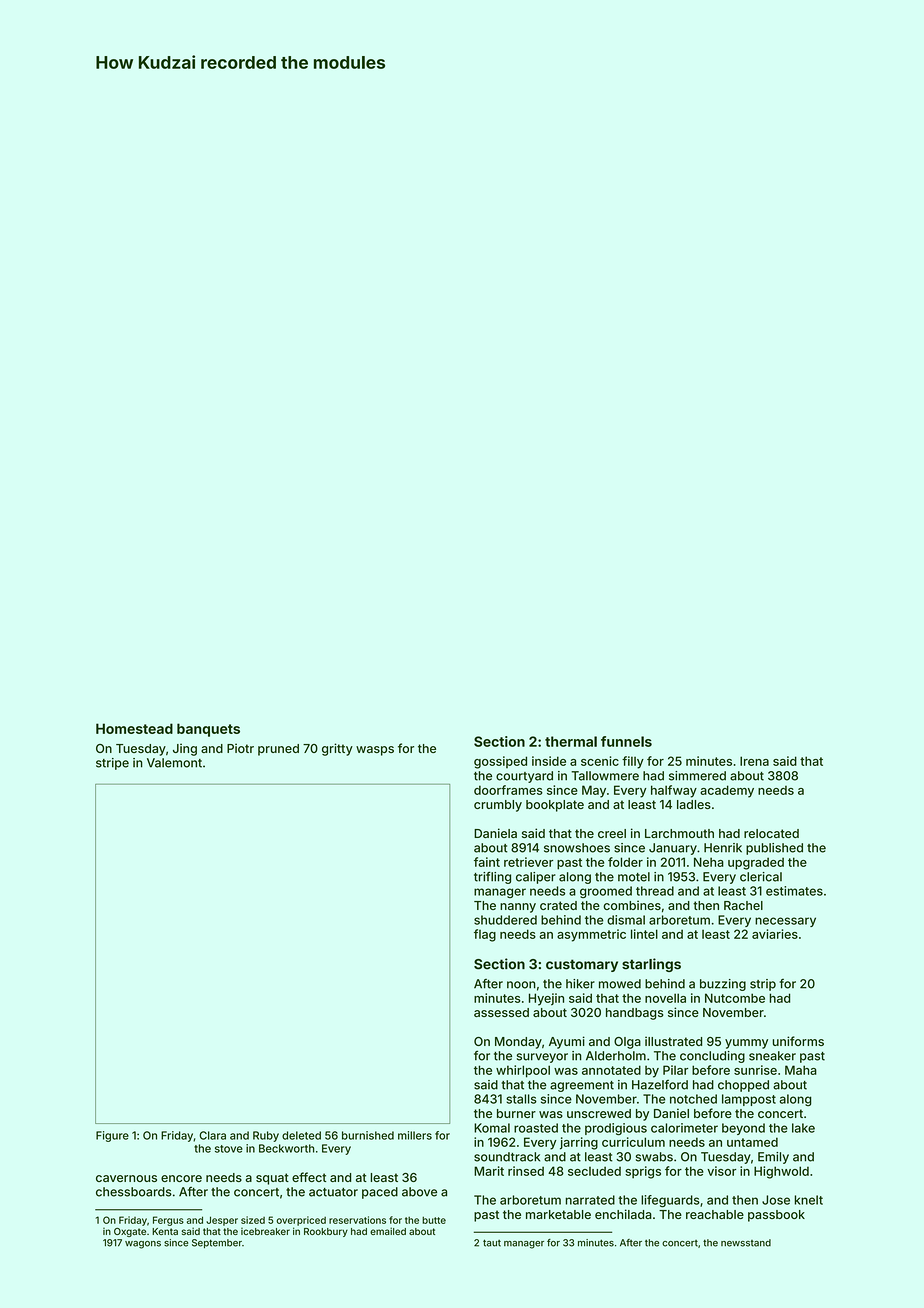  Describe the element at coordinates (112, 1136) in the image. I see `Figure` at that location.
